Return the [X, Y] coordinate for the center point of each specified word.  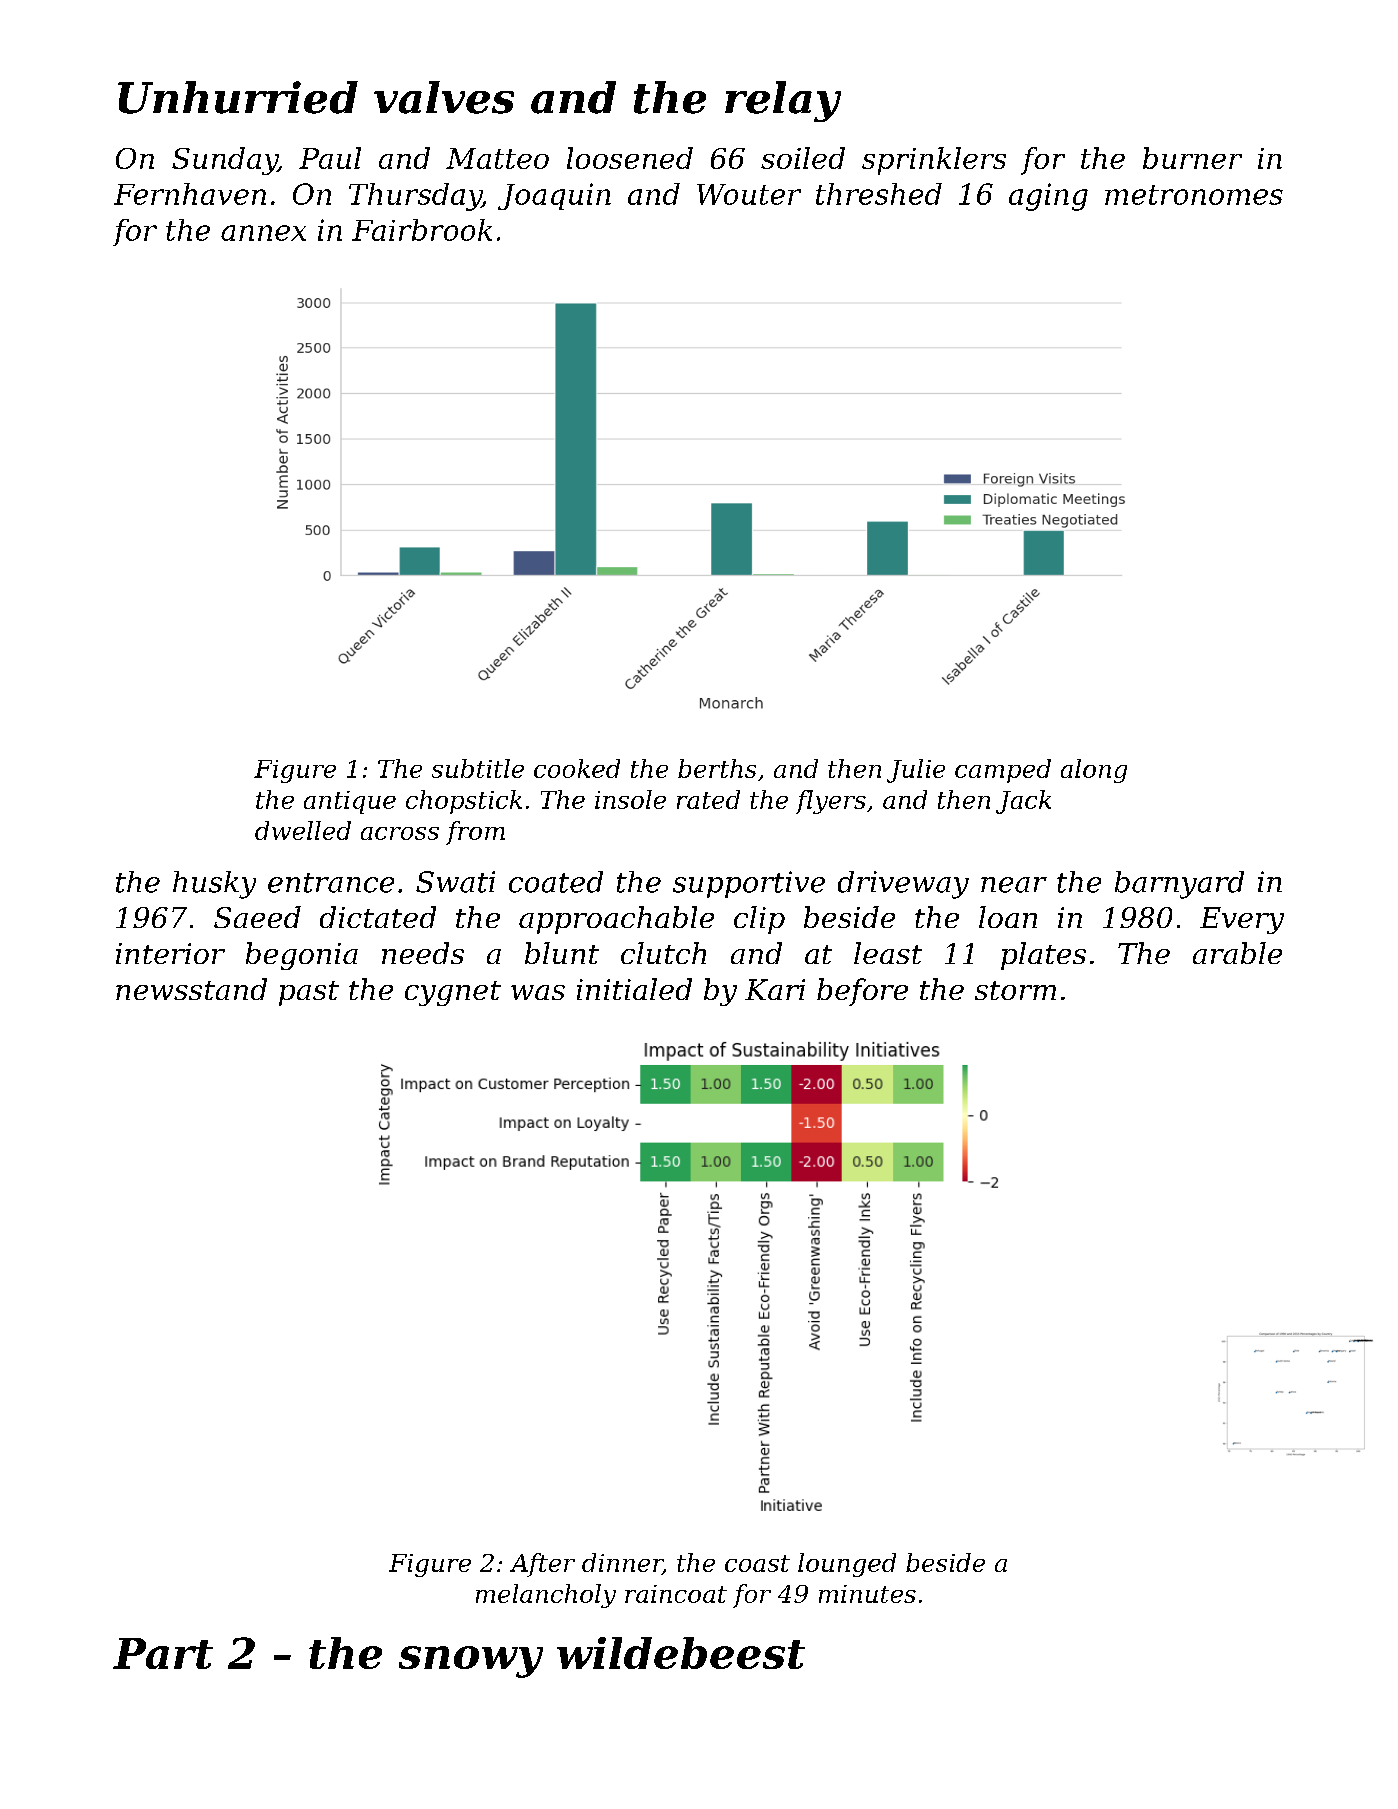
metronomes [1194, 195]
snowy [471, 1662]
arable [1237, 953]
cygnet [453, 993]
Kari [775, 989]
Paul [330, 158]
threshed [879, 194]
